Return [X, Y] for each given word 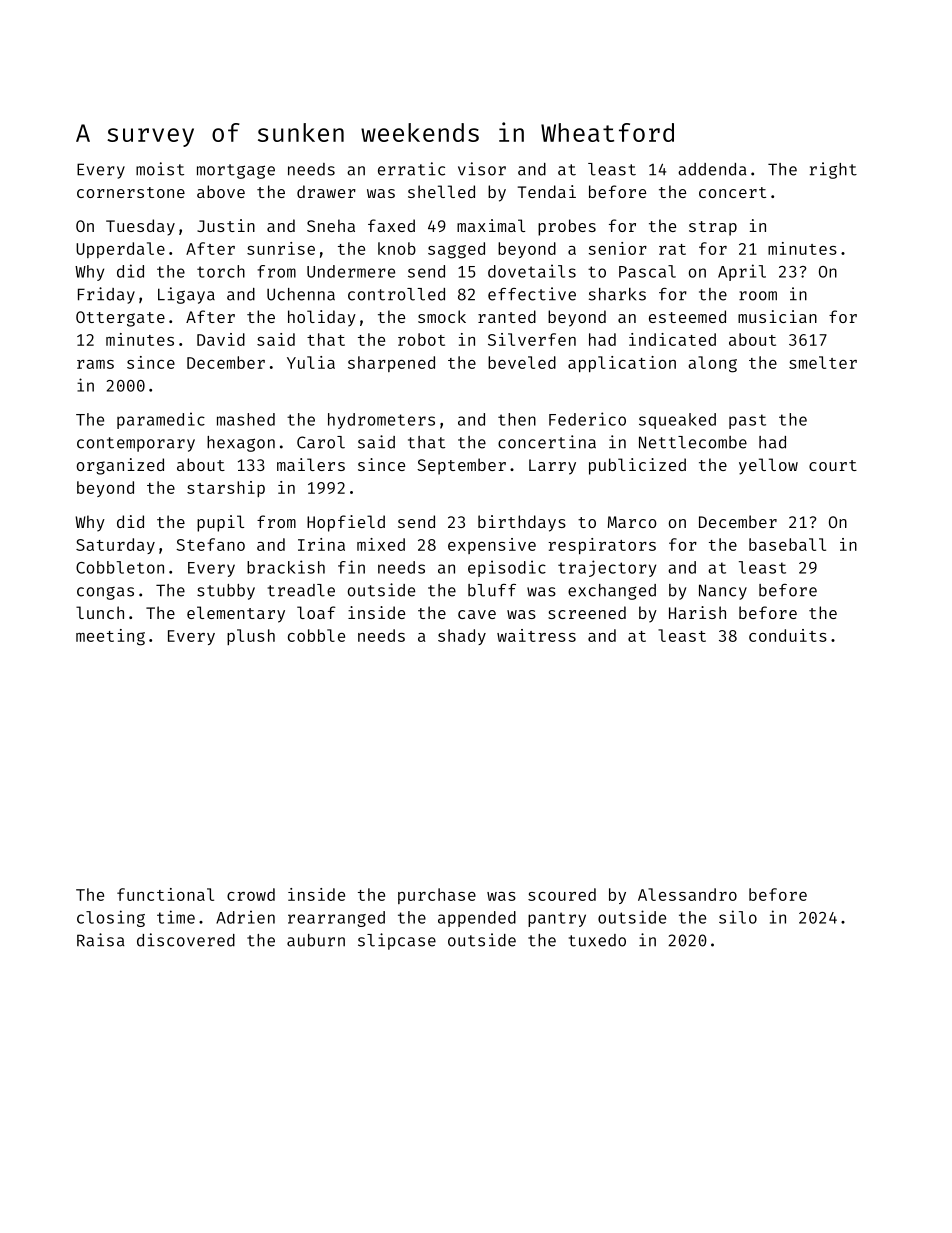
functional [165, 894]
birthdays [522, 523]
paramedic [161, 420]
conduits [788, 635]
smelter [823, 362]
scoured [562, 894]
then [517, 419]
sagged [456, 250]
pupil [220, 523]
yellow [768, 466]
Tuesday [140, 227]
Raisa [101, 940]
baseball [787, 544]
